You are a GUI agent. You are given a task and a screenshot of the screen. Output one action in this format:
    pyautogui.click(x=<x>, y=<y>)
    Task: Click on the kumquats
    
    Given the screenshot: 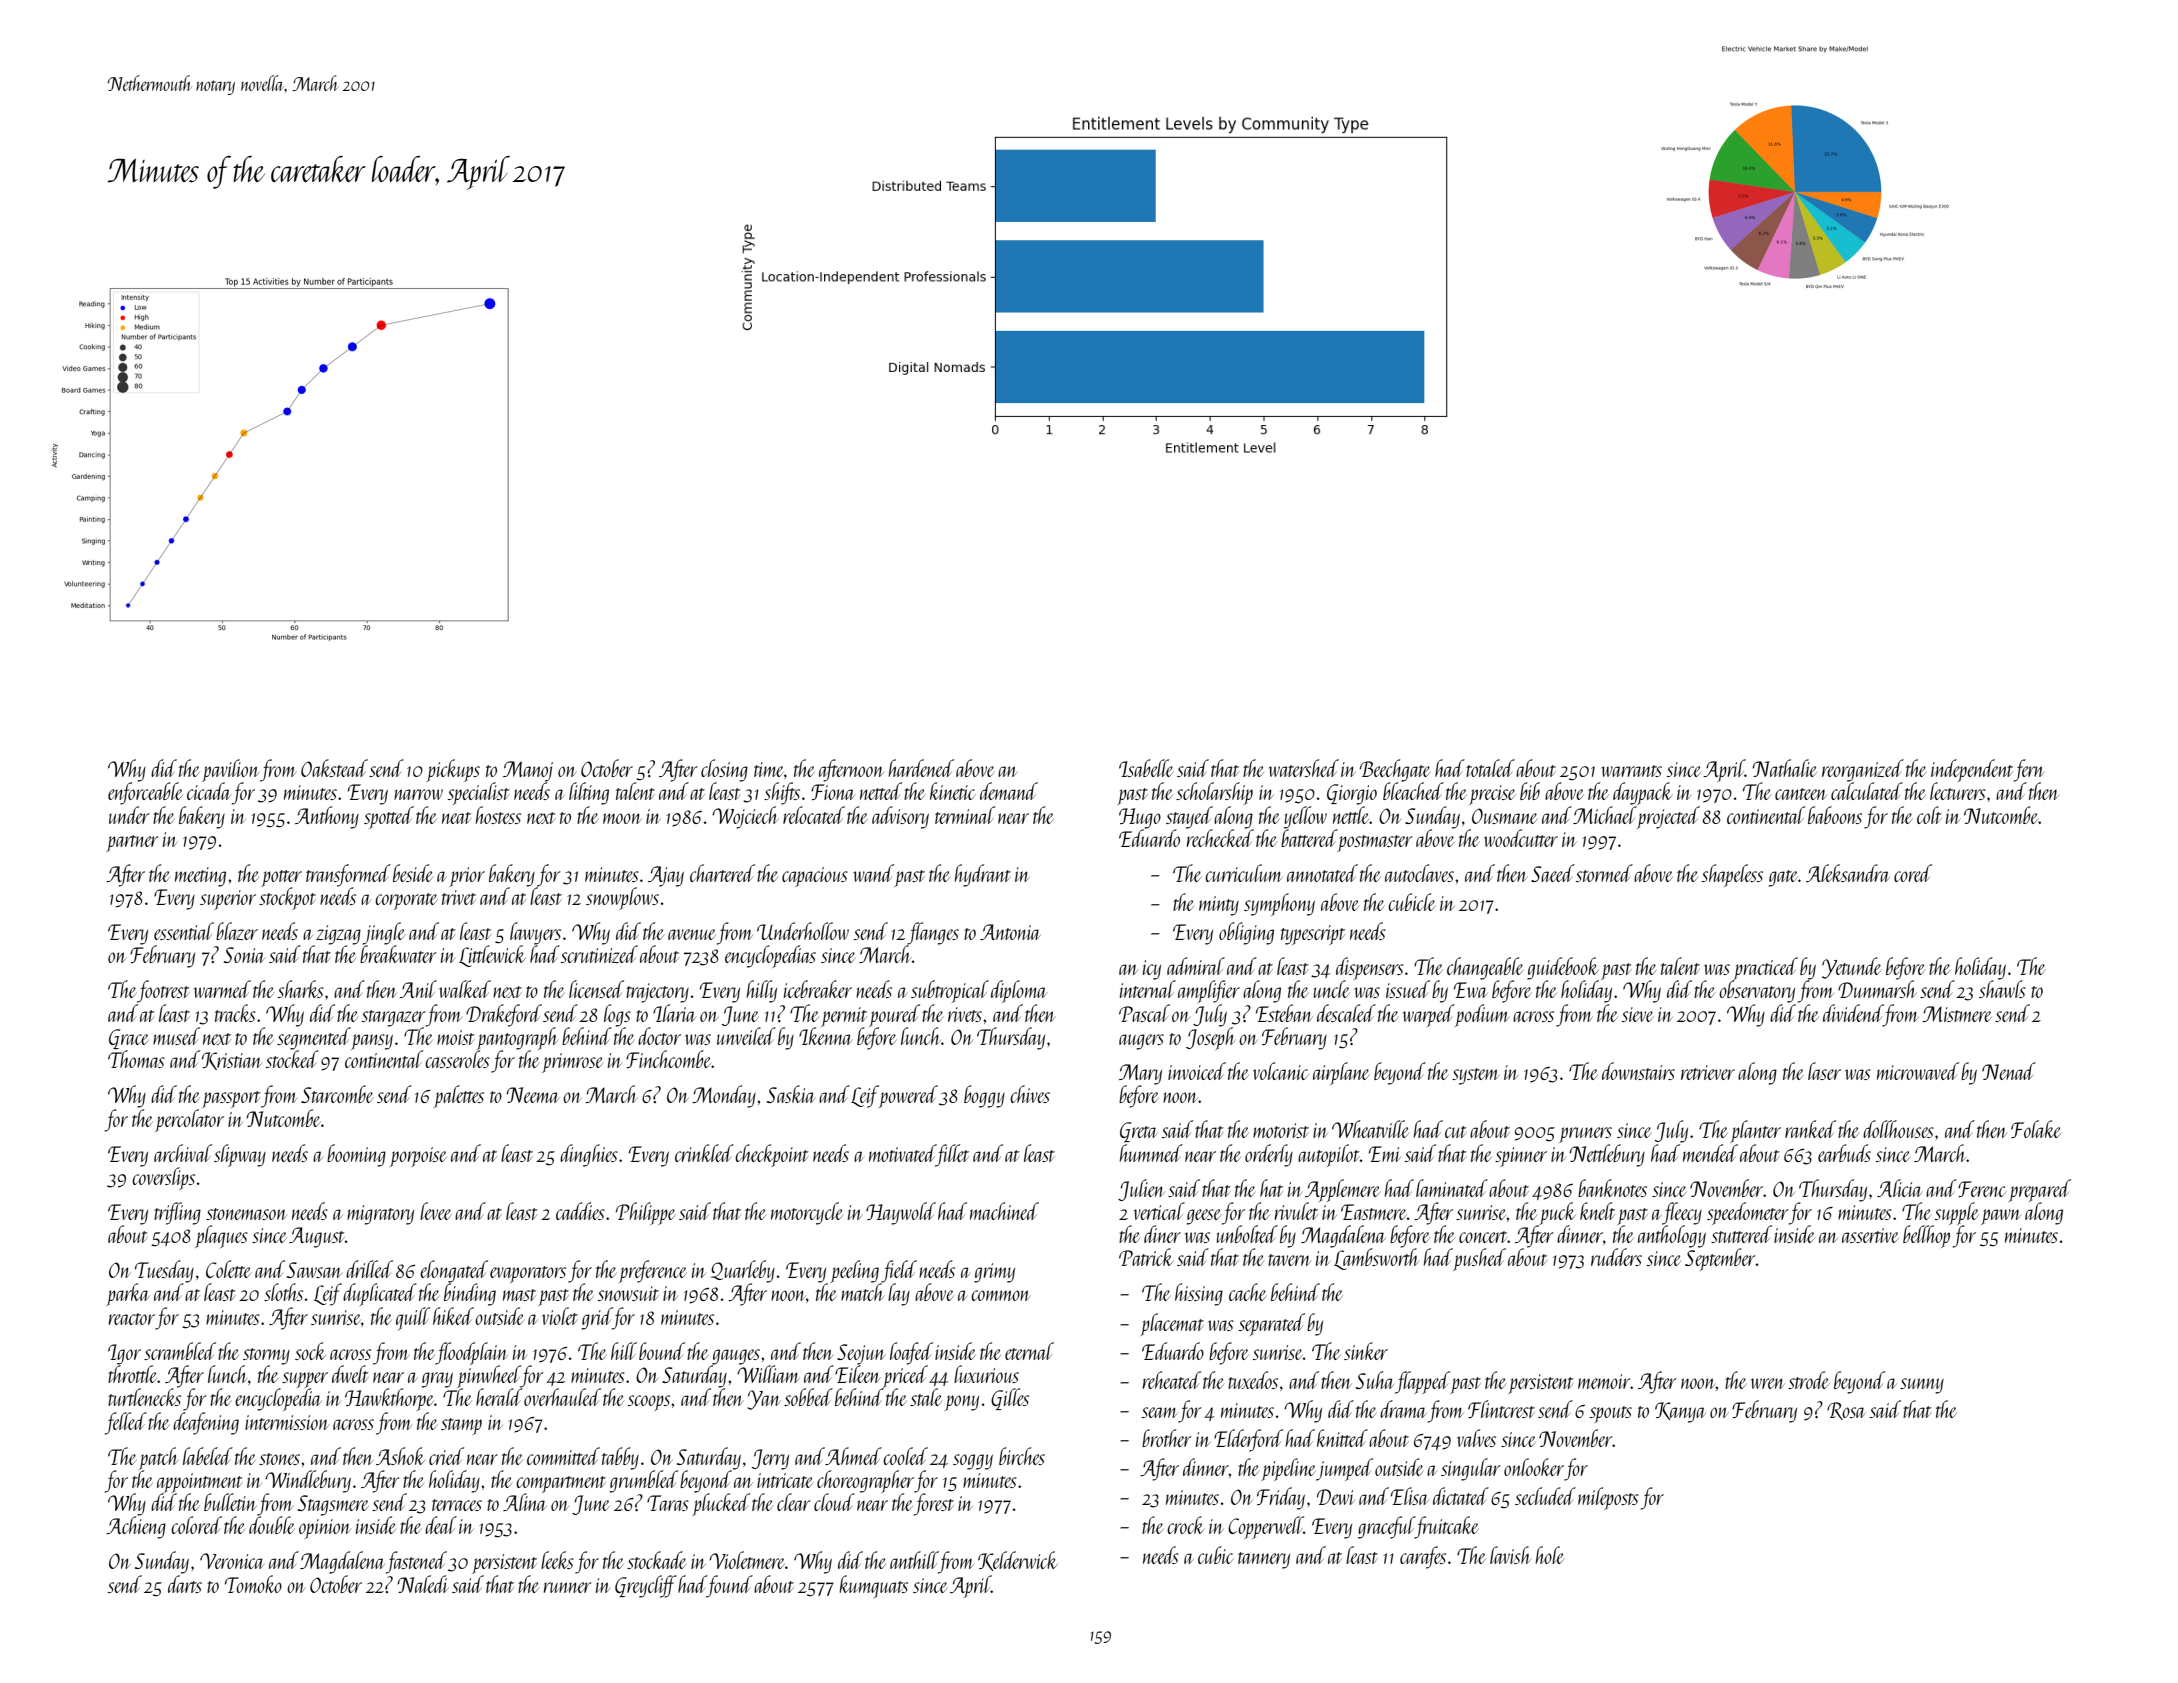 What is the action you would take?
    pyautogui.click(x=873, y=1586)
